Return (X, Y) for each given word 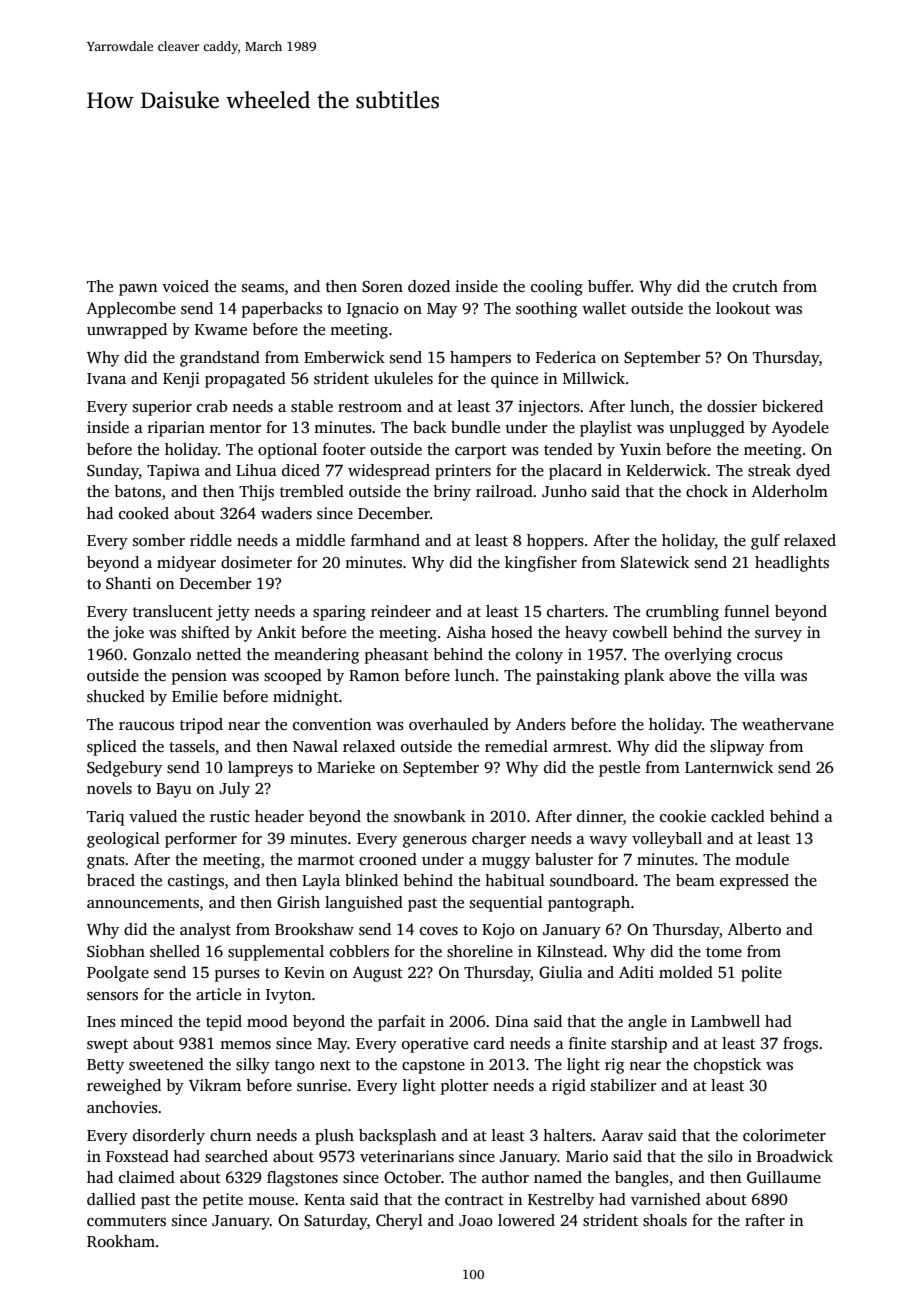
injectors (549, 408)
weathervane (788, 724)
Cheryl (399, 1222)
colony (539, 656)
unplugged (707, 429)
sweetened (166, 1064)
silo (720, 1156)
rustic (230, 816)
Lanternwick (729, 767)
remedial (516, 746)
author (505, 1177)
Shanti (128, 583)
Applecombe (131, 310)
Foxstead (137, 1156)
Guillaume (784, 1177)
